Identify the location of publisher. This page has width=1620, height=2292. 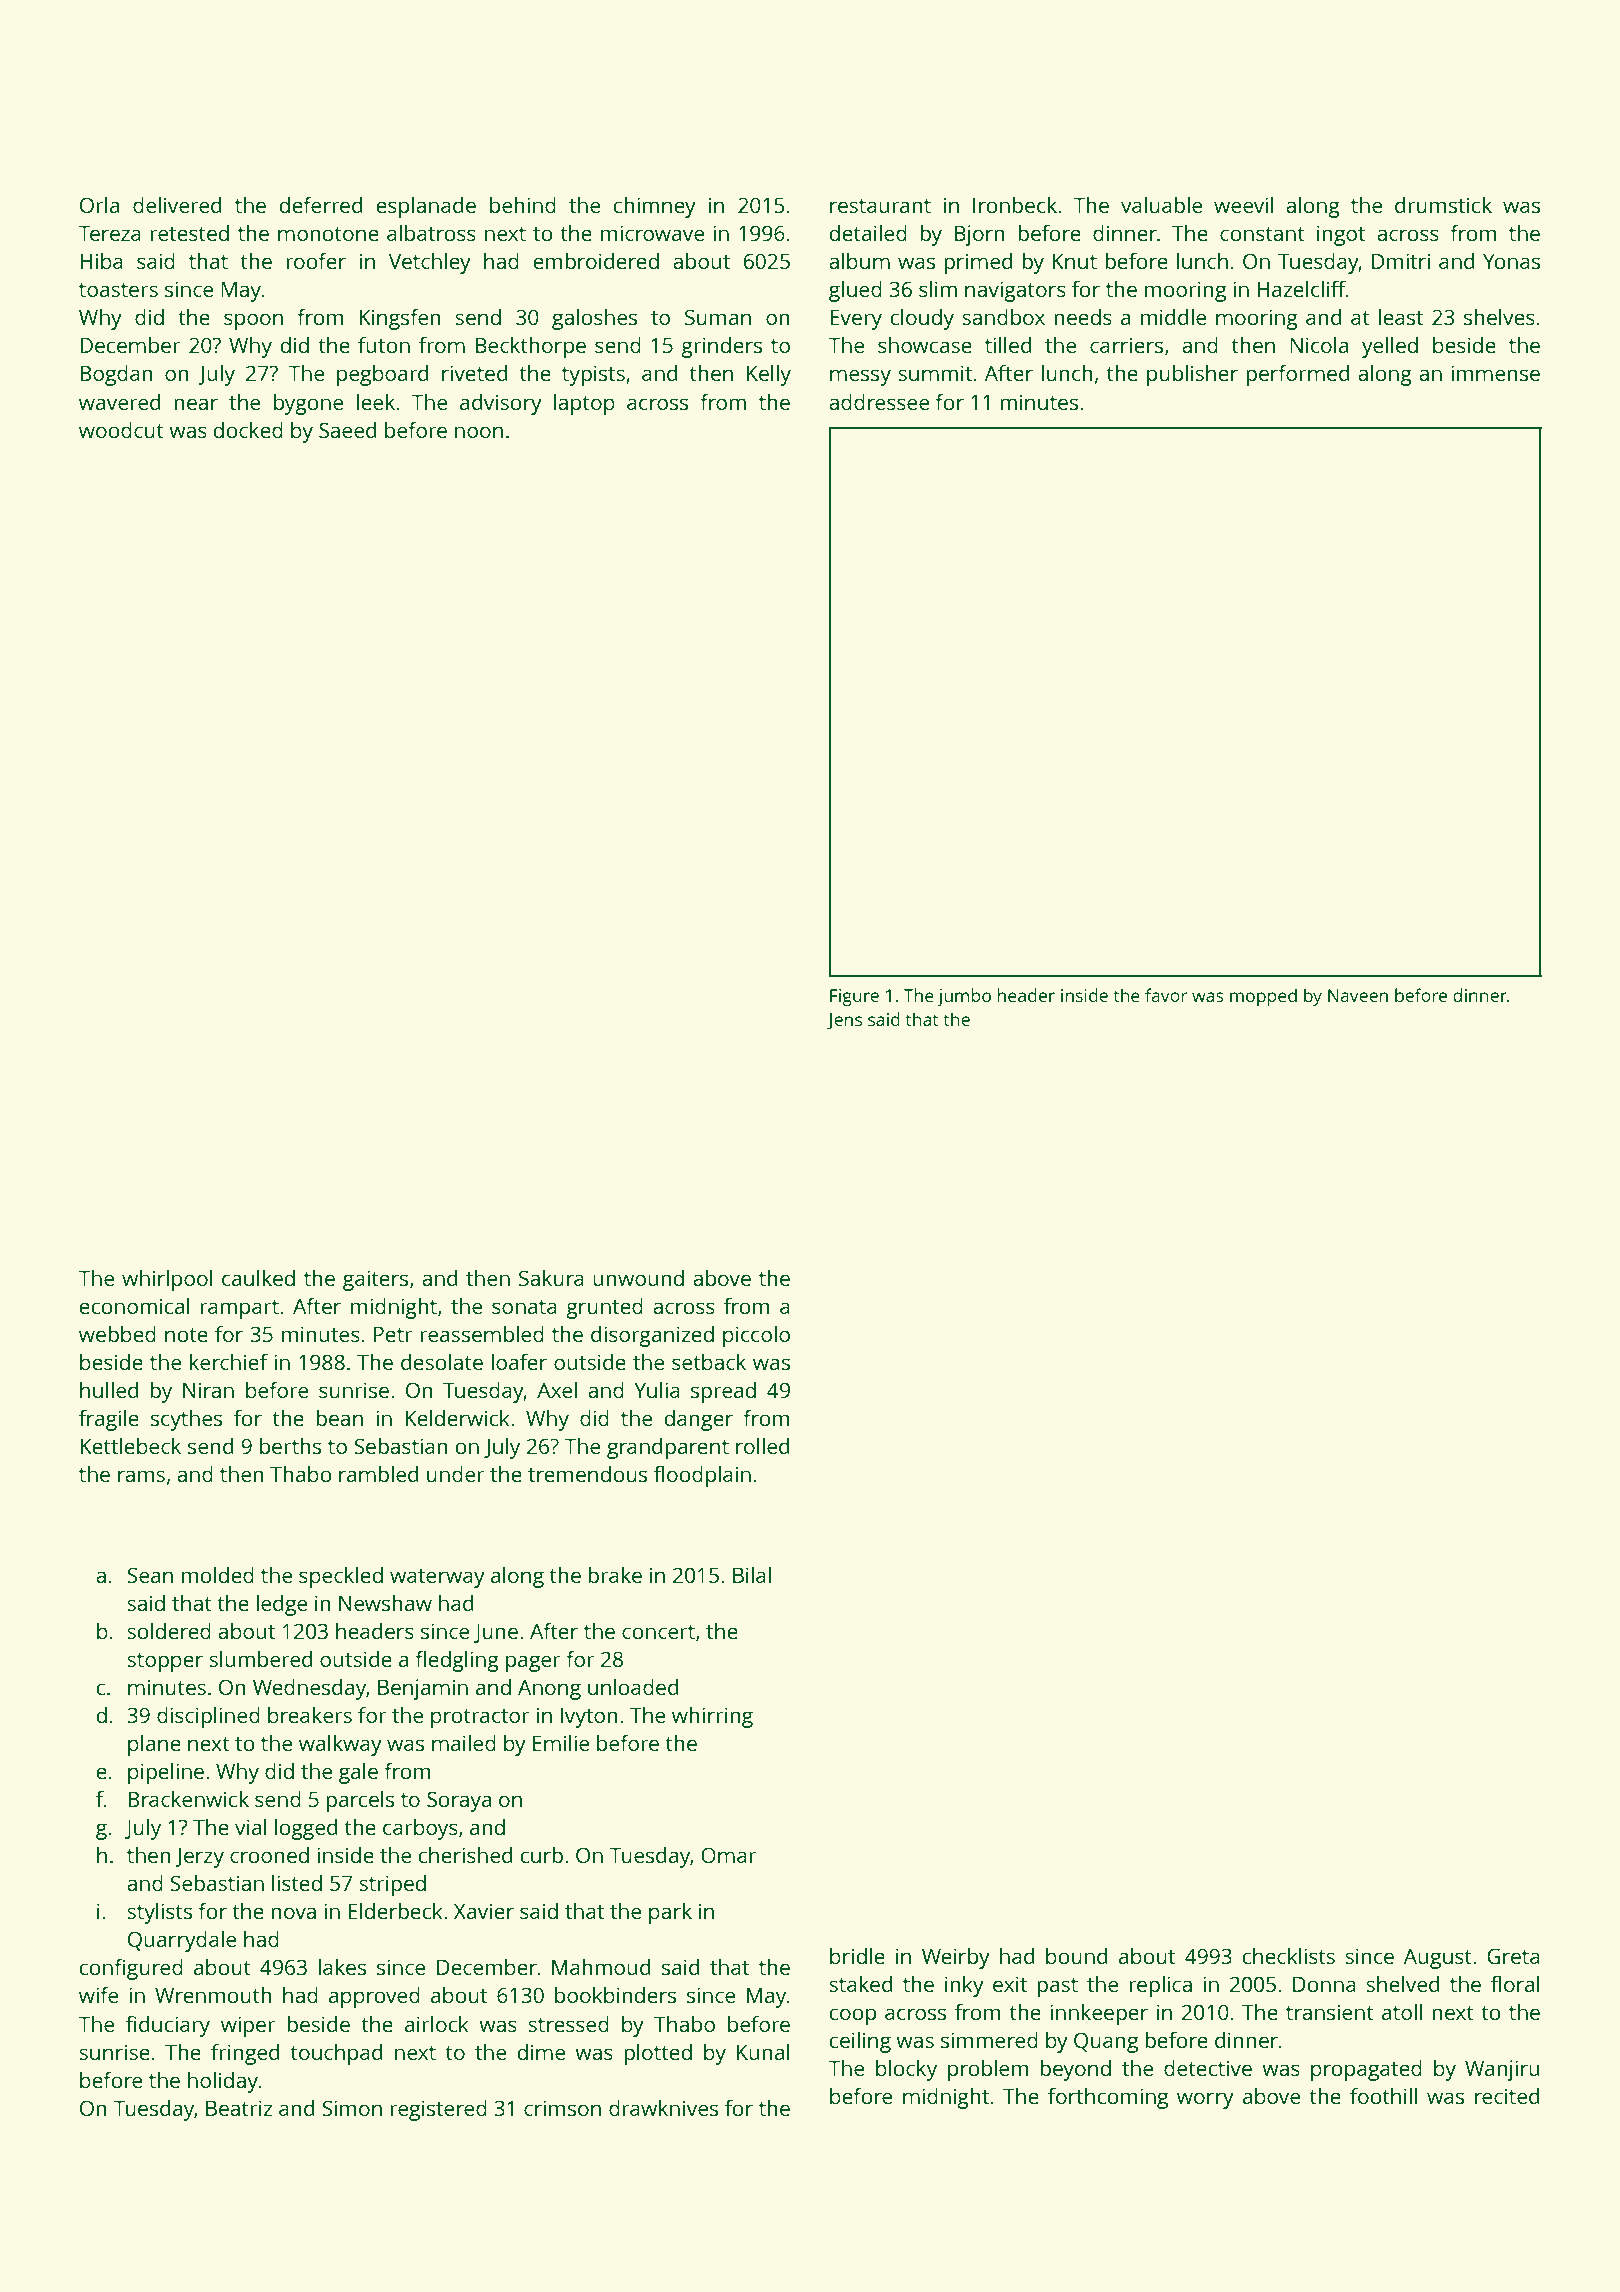
(1192, 375).
